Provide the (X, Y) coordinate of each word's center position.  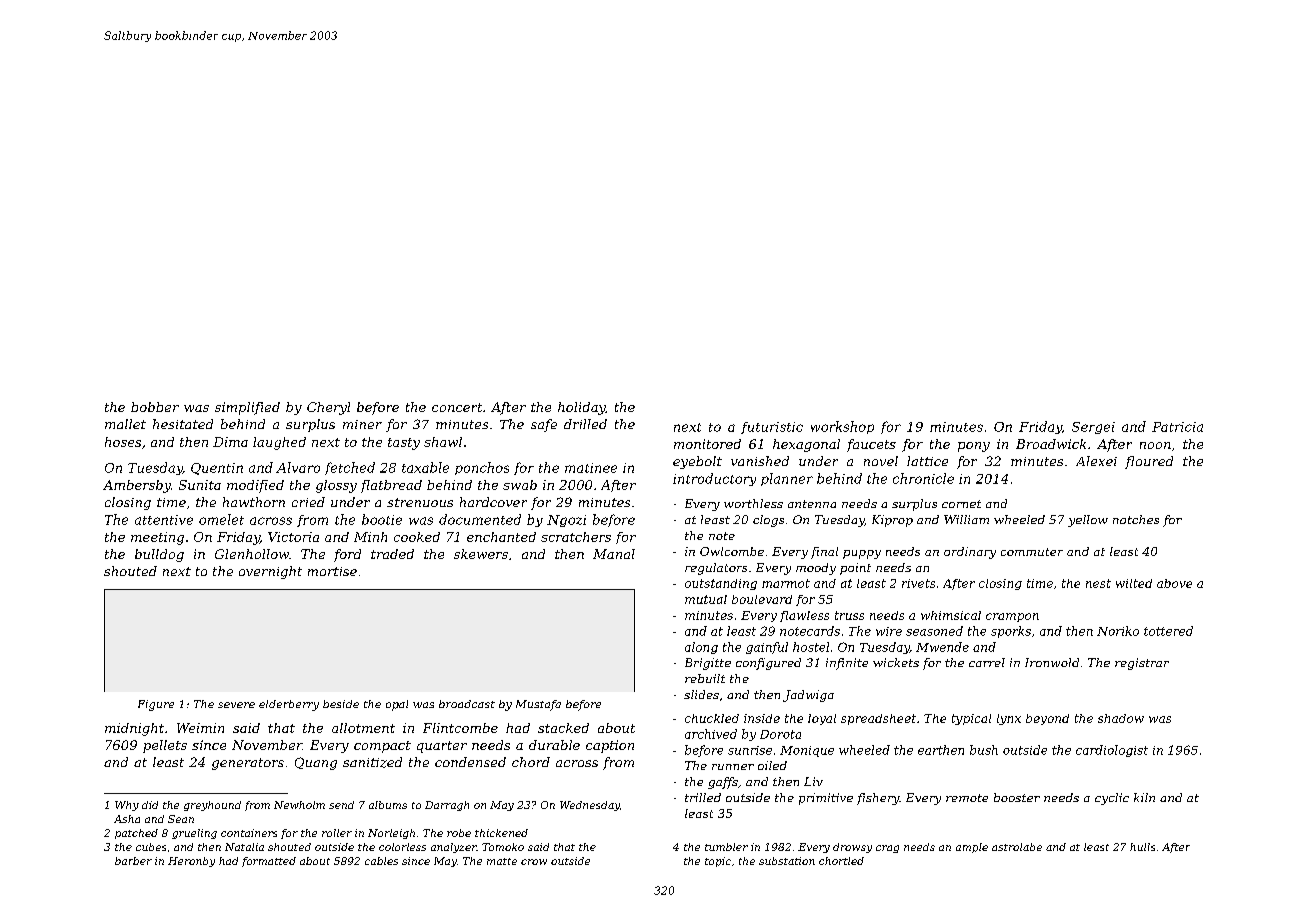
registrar (1142, 664)
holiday (581, 408)
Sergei (1093, 428)
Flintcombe (460, 728)
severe (236, 705)
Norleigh (391, 834)
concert (457, 407)
